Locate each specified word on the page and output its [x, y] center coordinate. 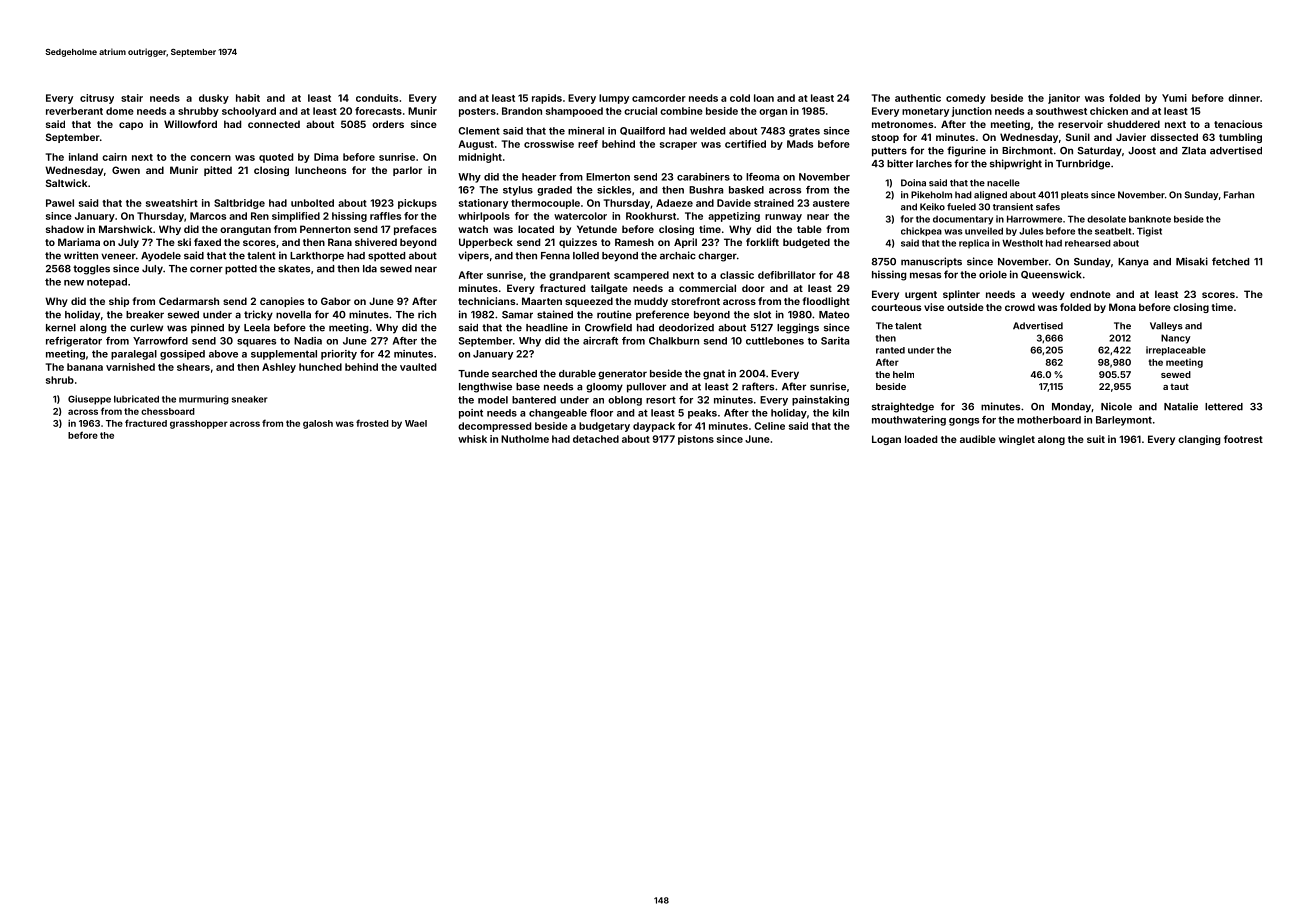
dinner [1244, 98]
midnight [480, 158]
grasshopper [199, 424]
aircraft [600, 341]
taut [1179, 386]
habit [248, 98]
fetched [1230, 261]
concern [210, 158]
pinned [207, 328]
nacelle [1003, 183]
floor [601, 413]
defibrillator [787, 275]
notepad [107, 283]
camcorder [659, 98]
